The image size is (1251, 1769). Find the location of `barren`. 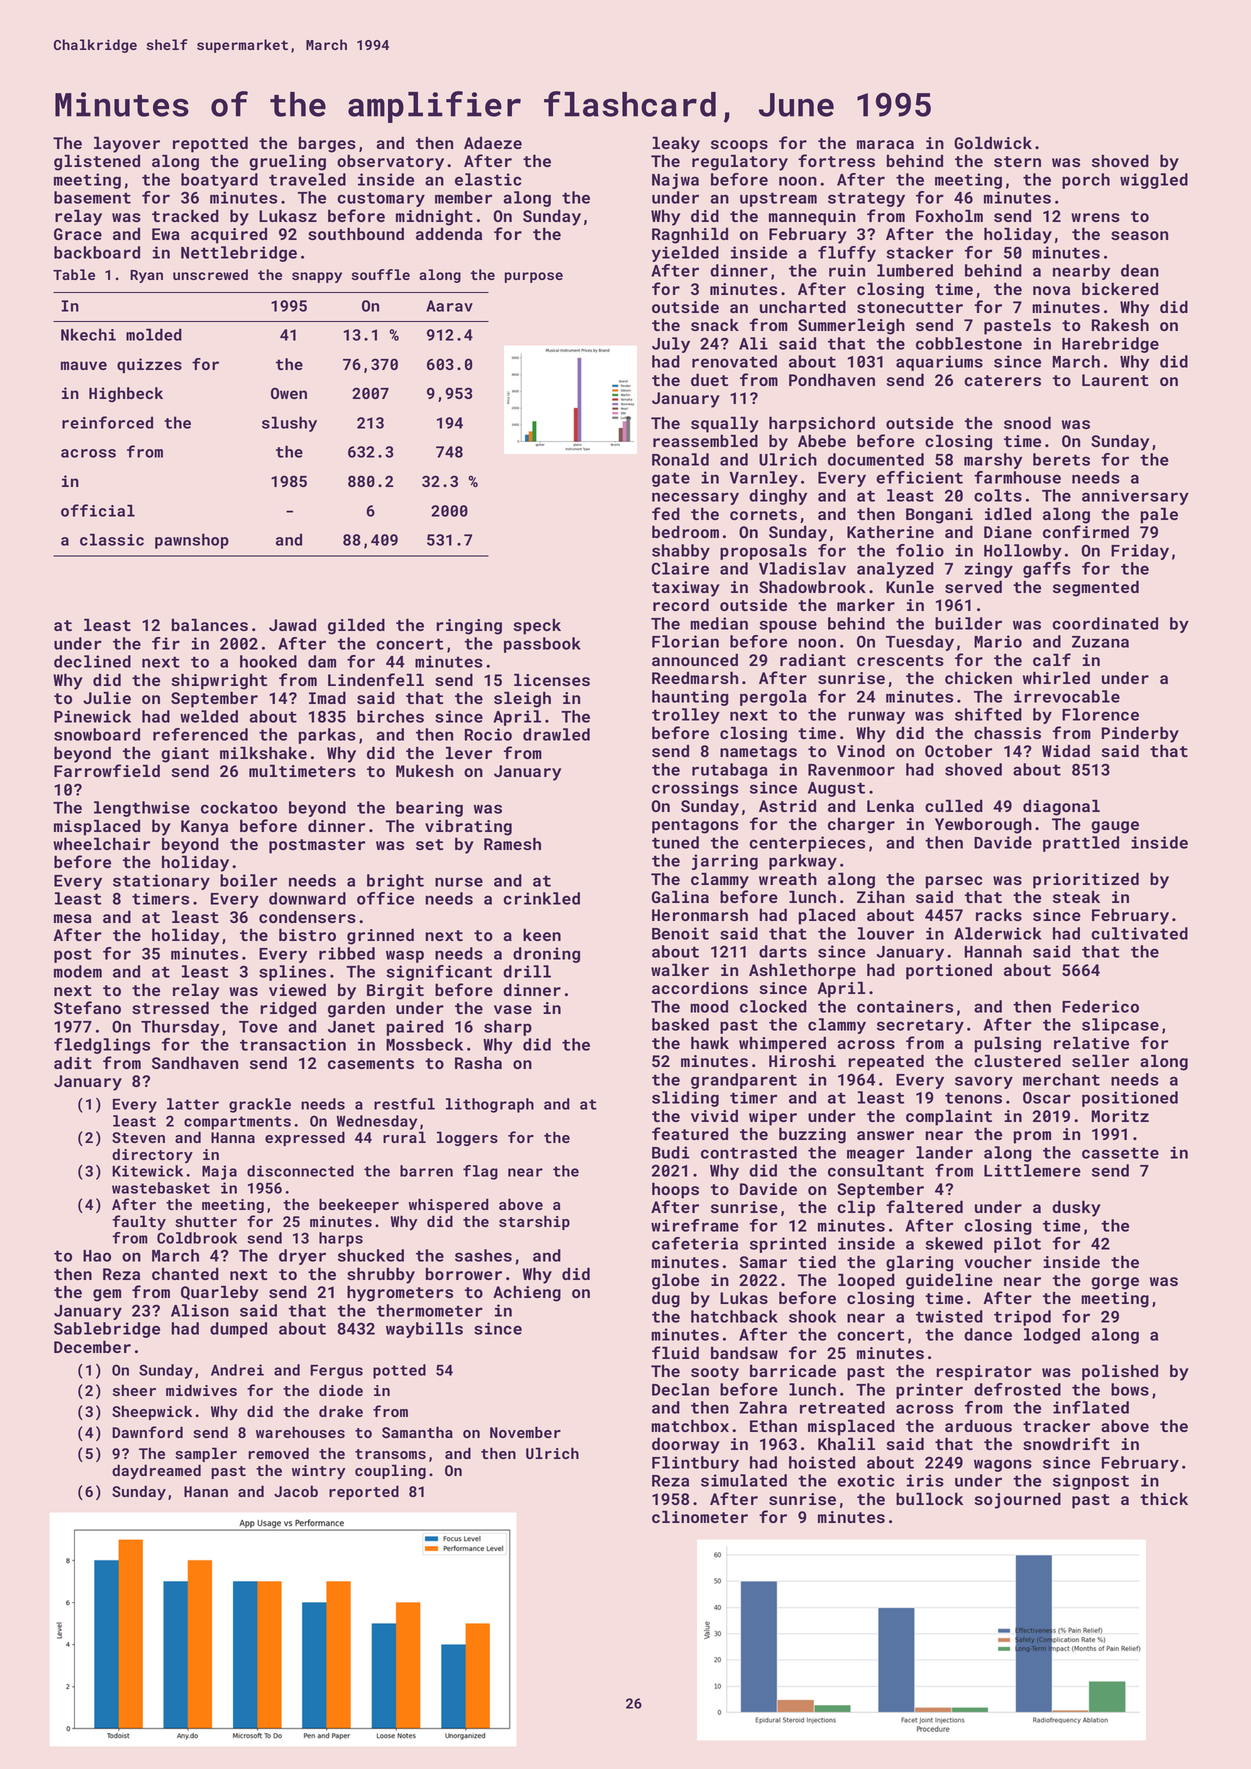

barren is located at coordinates (426, 1171).
